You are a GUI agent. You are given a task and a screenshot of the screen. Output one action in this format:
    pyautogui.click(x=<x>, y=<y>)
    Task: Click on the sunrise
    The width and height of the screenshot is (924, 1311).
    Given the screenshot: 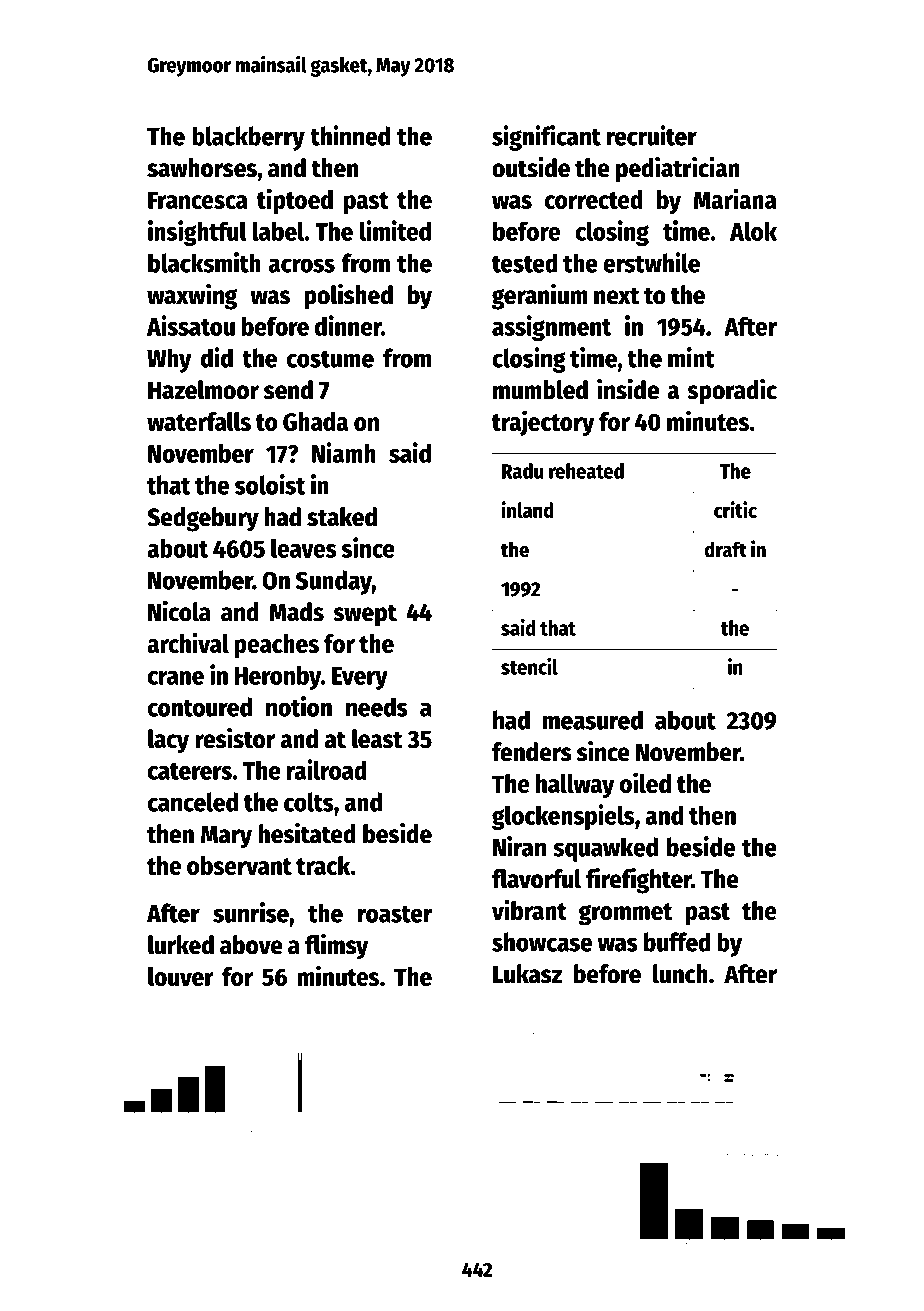 What is the action you would take?
    pyautogui.click(x=251, y=912)
